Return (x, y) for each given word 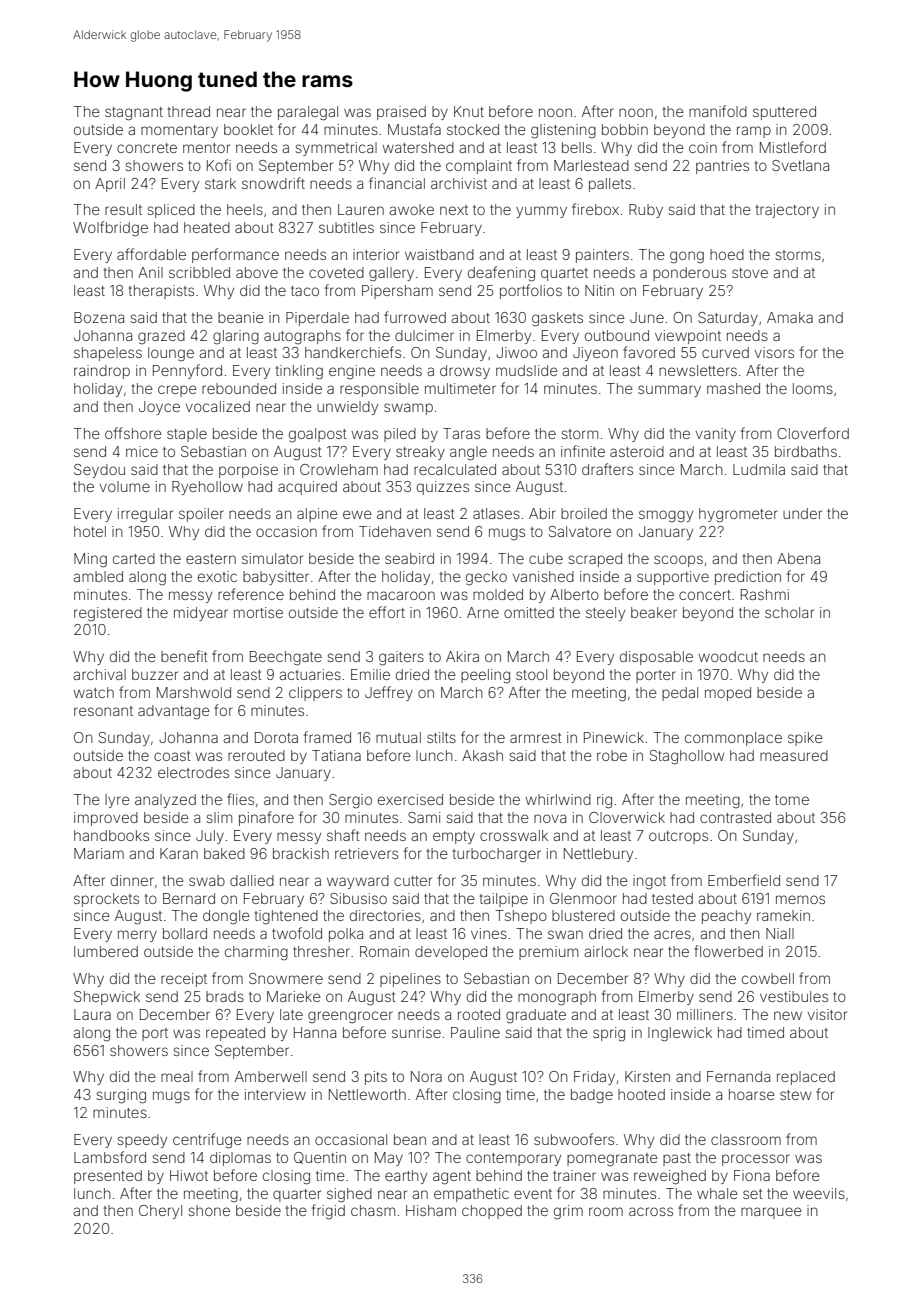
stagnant (134, 114)
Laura (92, 1014)
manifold (718, 111)
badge (592, 1096)
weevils (819, 1193)
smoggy (666, 516)
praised (401, 113)
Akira (462, 656)
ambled (98, 576)
